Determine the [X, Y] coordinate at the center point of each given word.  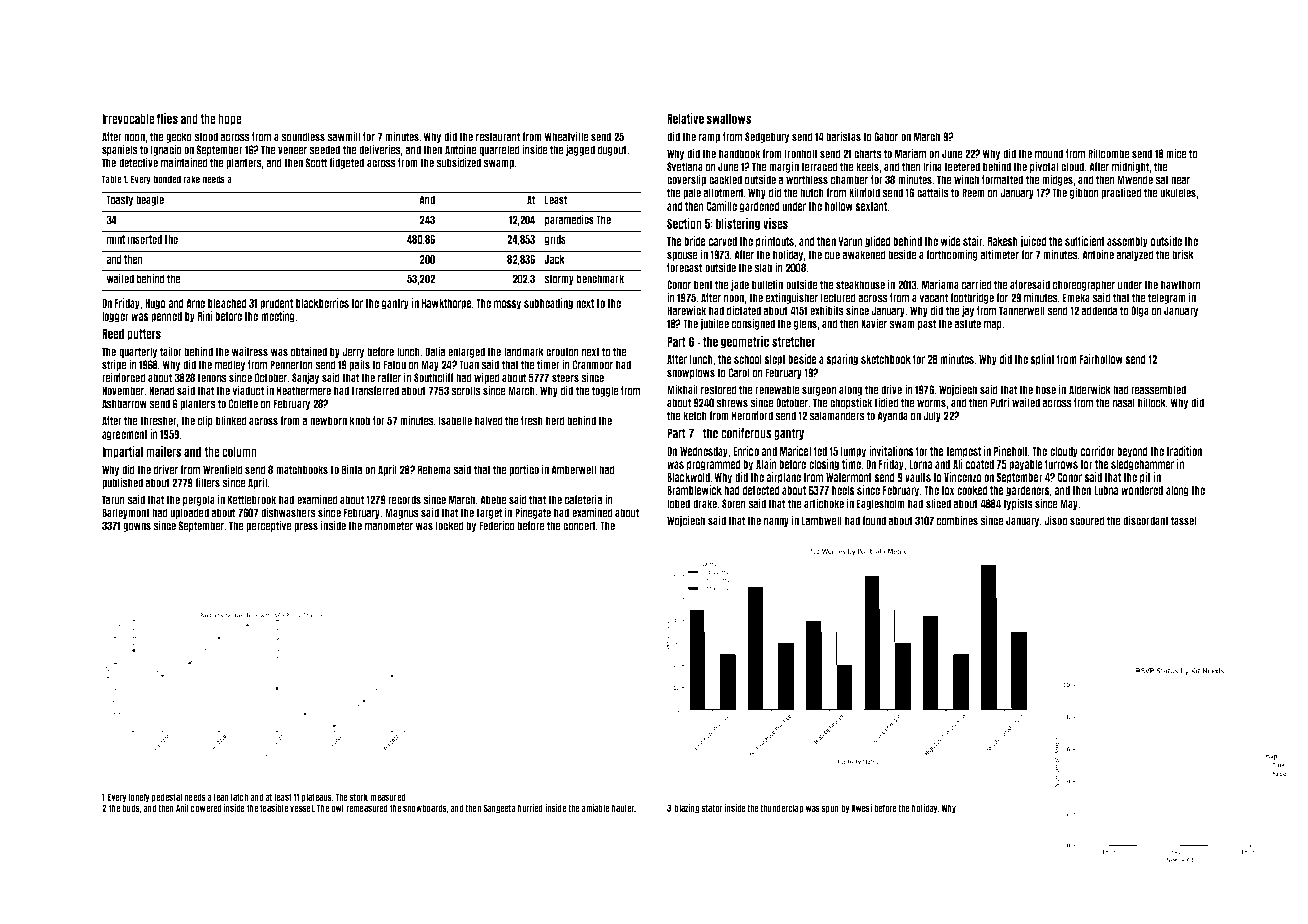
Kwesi [862, 808]
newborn [328, 421]
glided [878, 242]
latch [239, 797]
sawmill [343, 136]
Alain [766, 464]
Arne [195, 303]
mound [1049, 154]
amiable [595, 808]
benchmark [600, 279]
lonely [139, 797]
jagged [580, 150]
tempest [963, 452]
